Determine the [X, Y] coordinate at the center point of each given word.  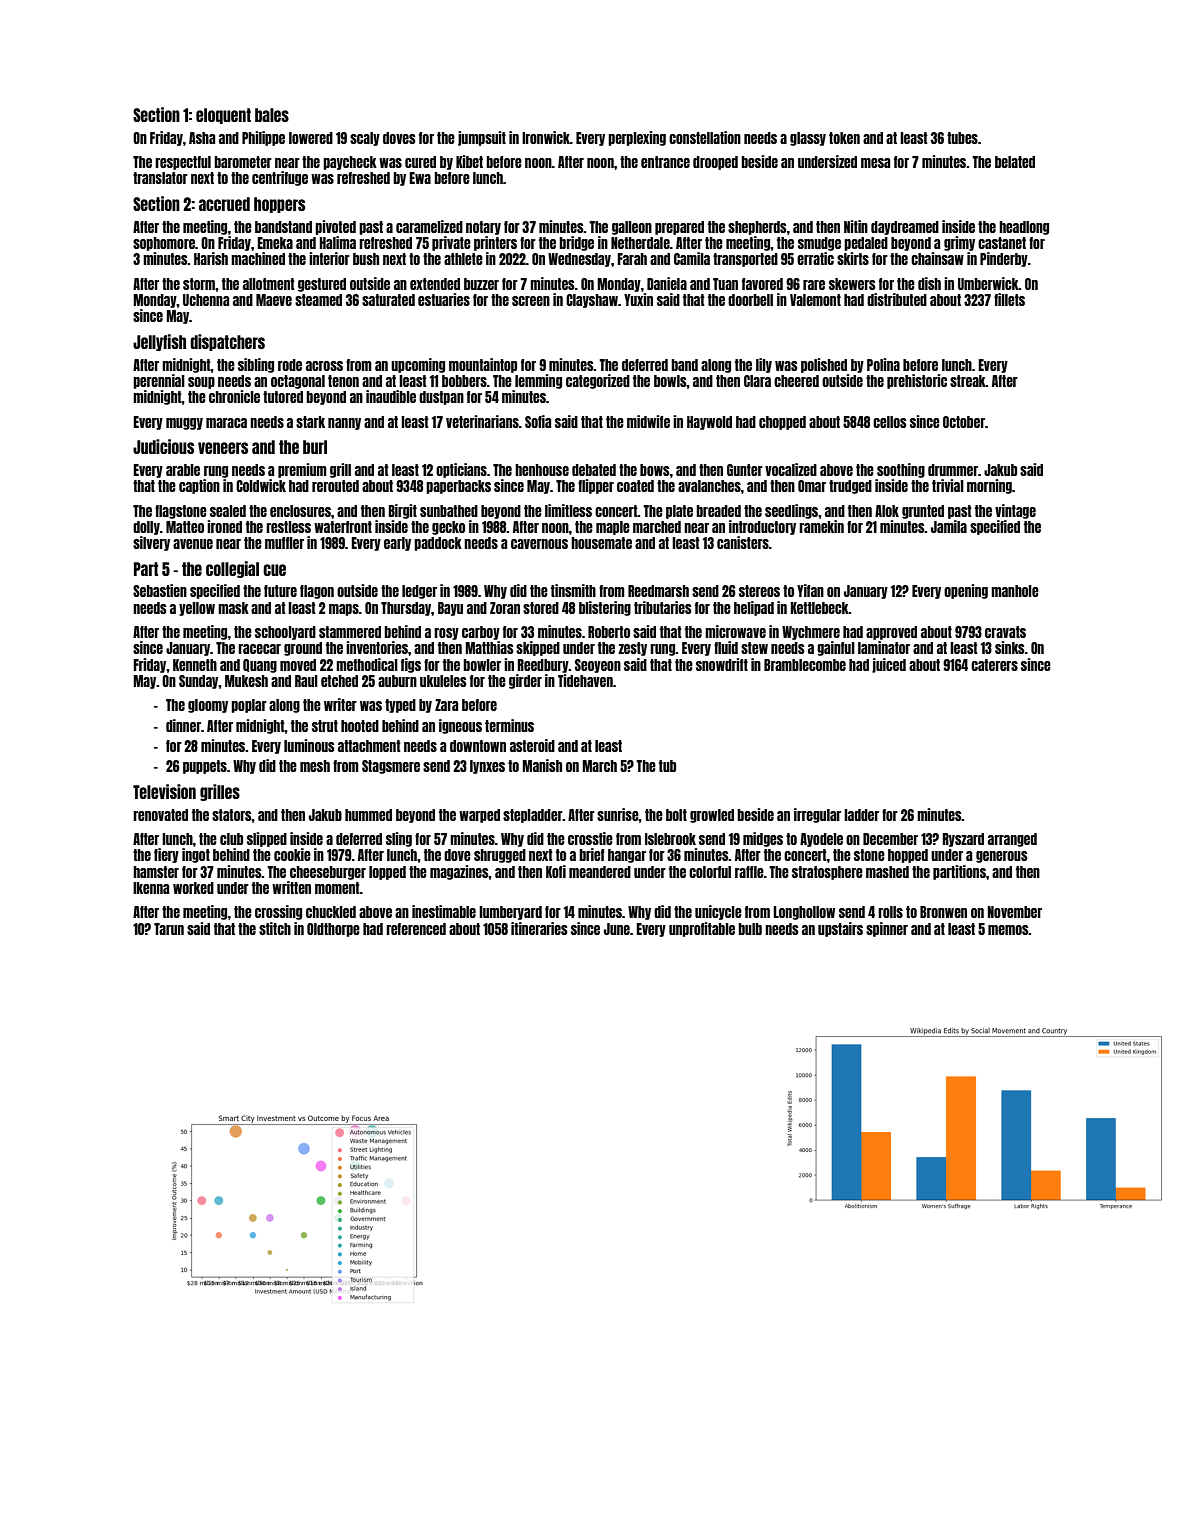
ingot [196, 855]
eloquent [223, 116]
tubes [962, 138]
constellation [705, 137]
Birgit [402, 511]
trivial [948, 485]
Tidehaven [585, 680]
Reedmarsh [658, 591]
